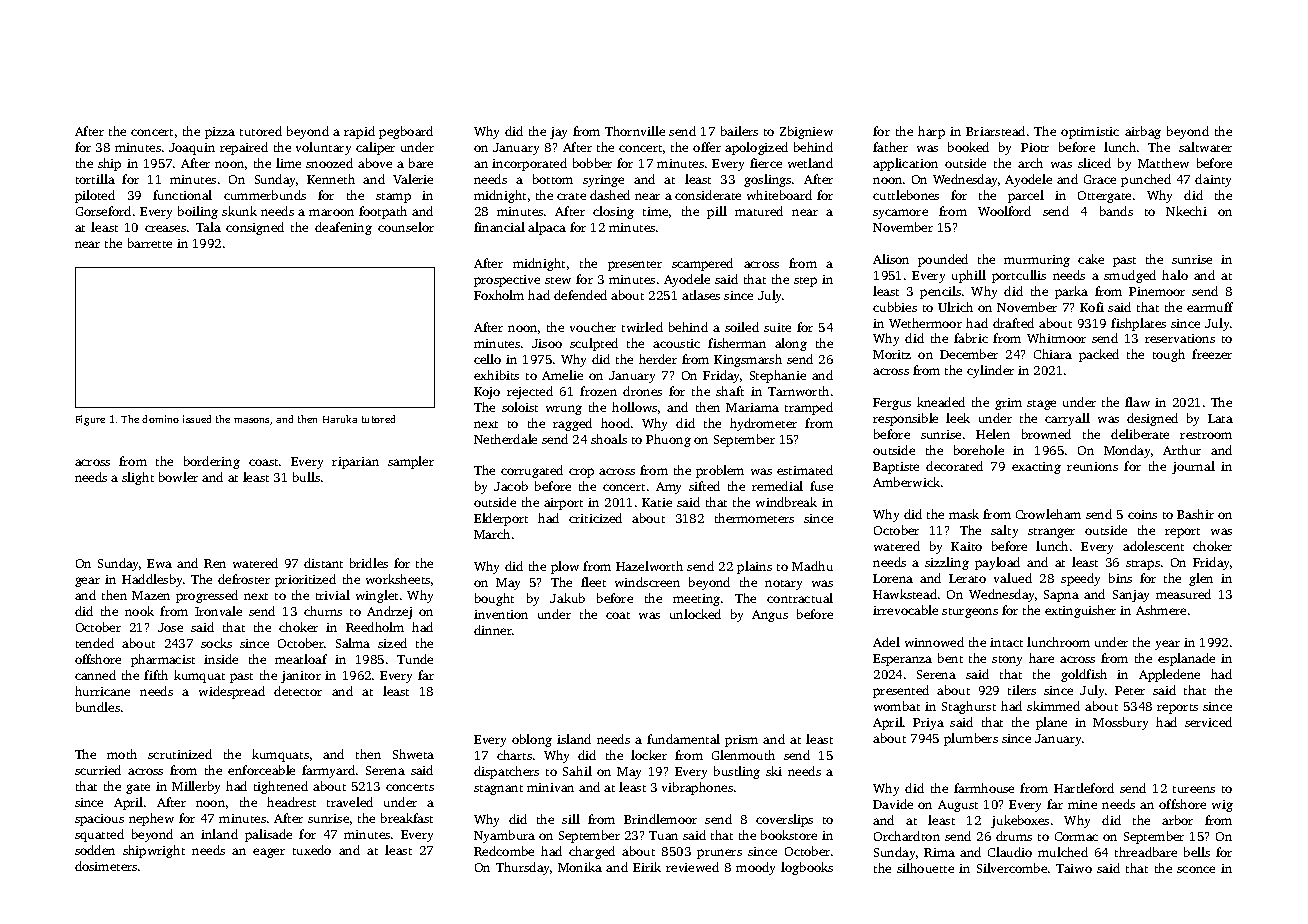 This screenshot has height=924, width=1308. What do you see at coordinates (413, 754) in the screenshot?
I see `Shweta` at bounding box center [413, 754].
